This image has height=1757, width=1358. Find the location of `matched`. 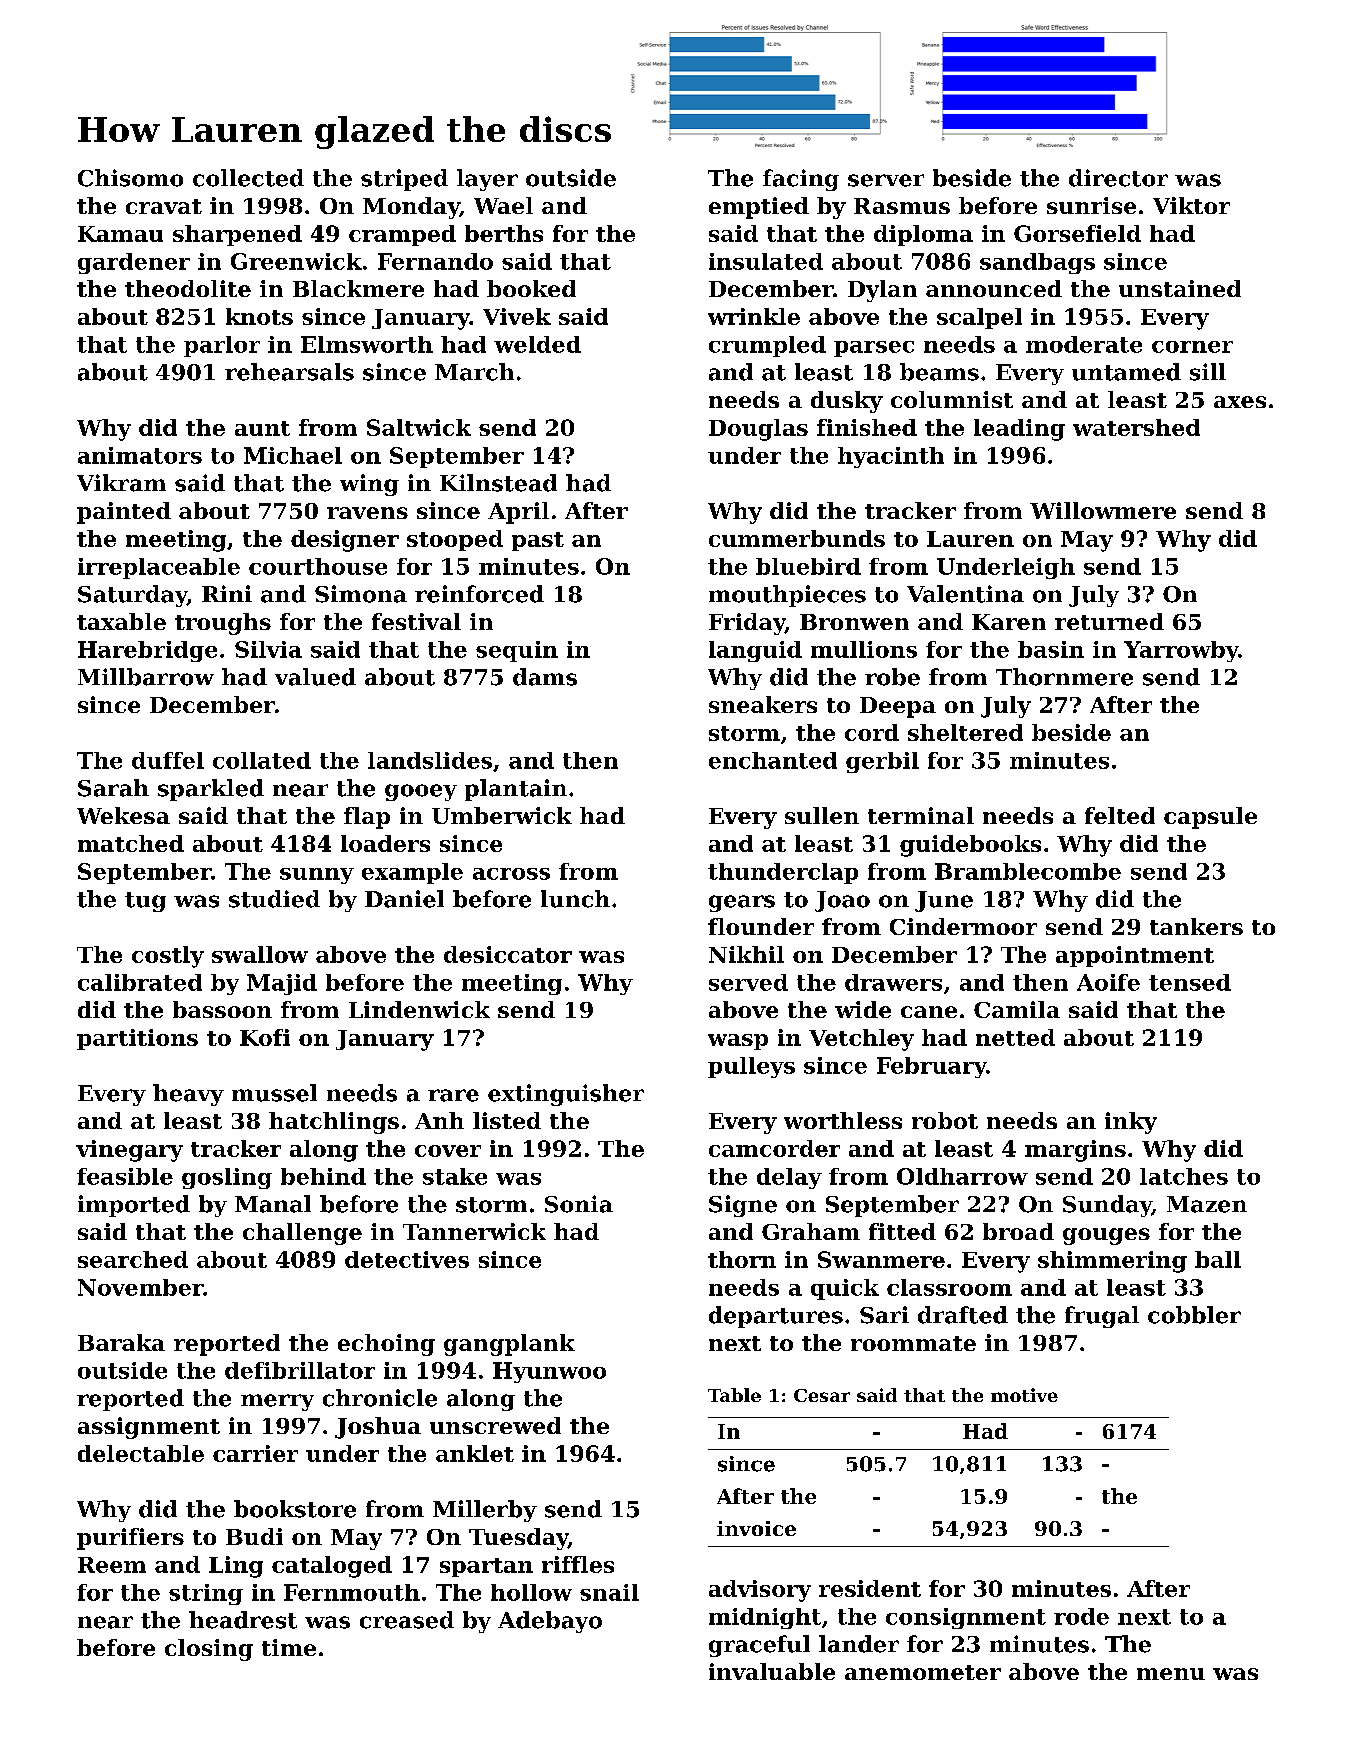

matched is located at coordinates (131, 843).
